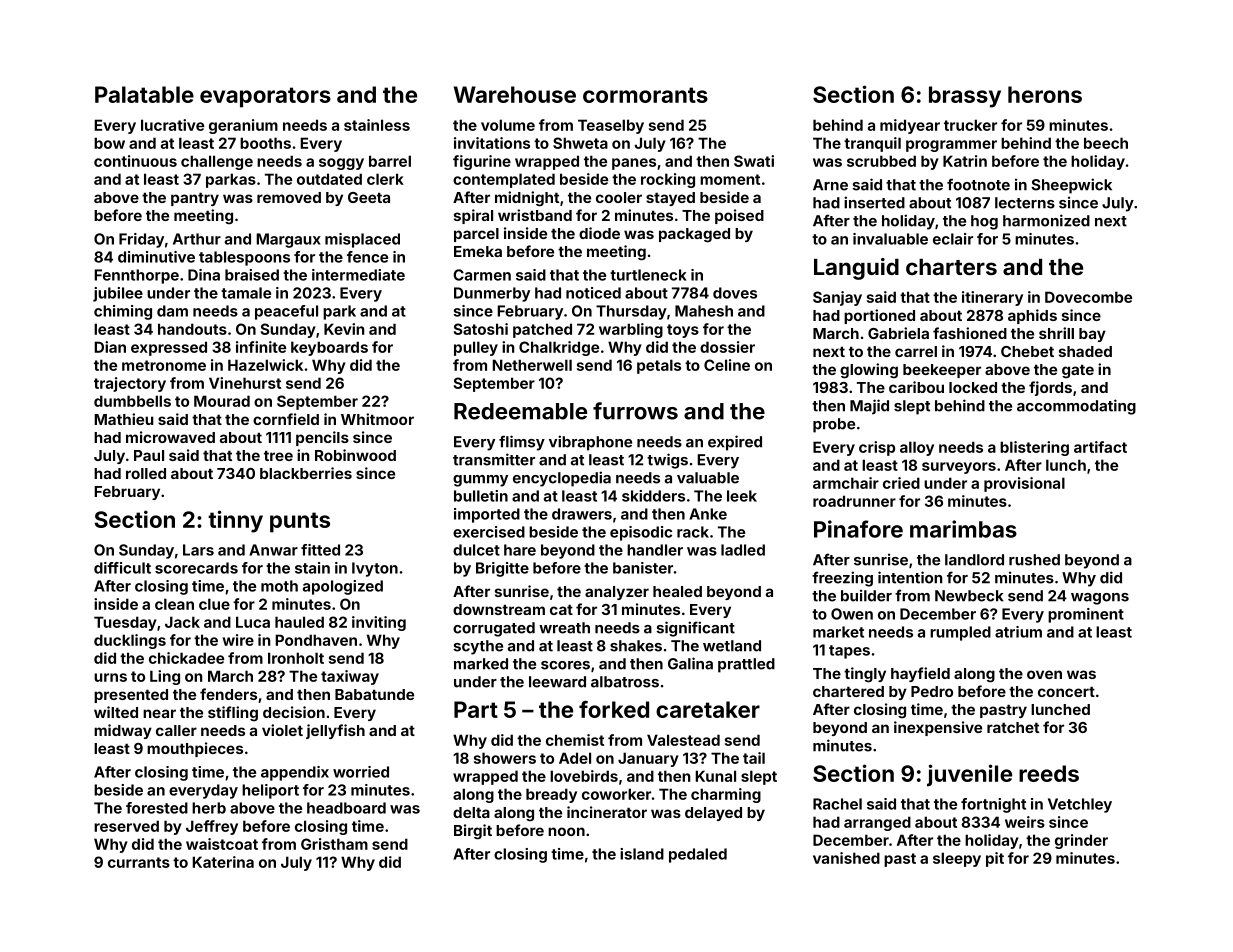 Image resolution: width=1233 pixels, height=952 pixels. I want to click on island, so click(642, 854).
